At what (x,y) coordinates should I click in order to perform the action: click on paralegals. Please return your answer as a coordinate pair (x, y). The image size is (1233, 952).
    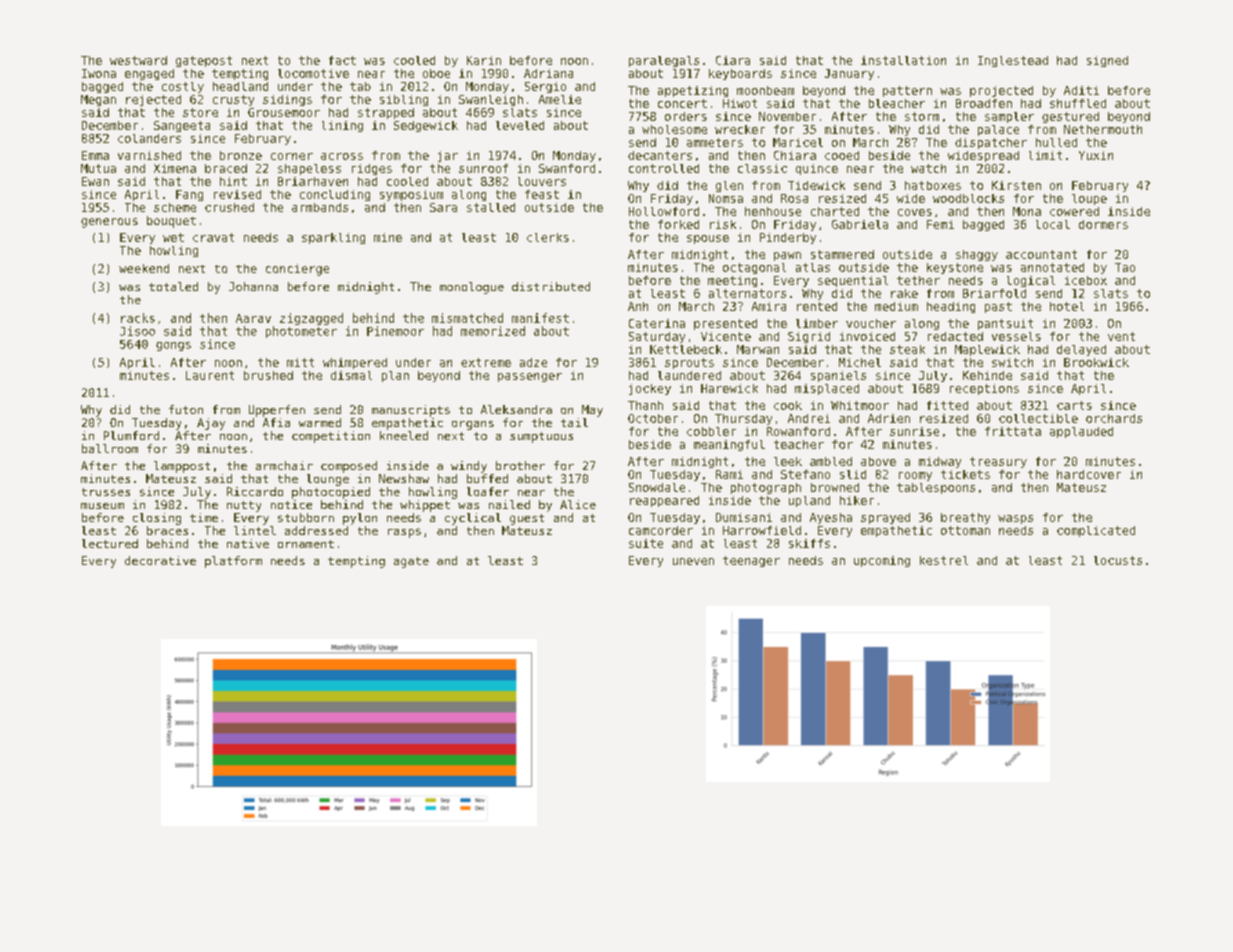
    Looking at the image, I should click on (664, 61).
